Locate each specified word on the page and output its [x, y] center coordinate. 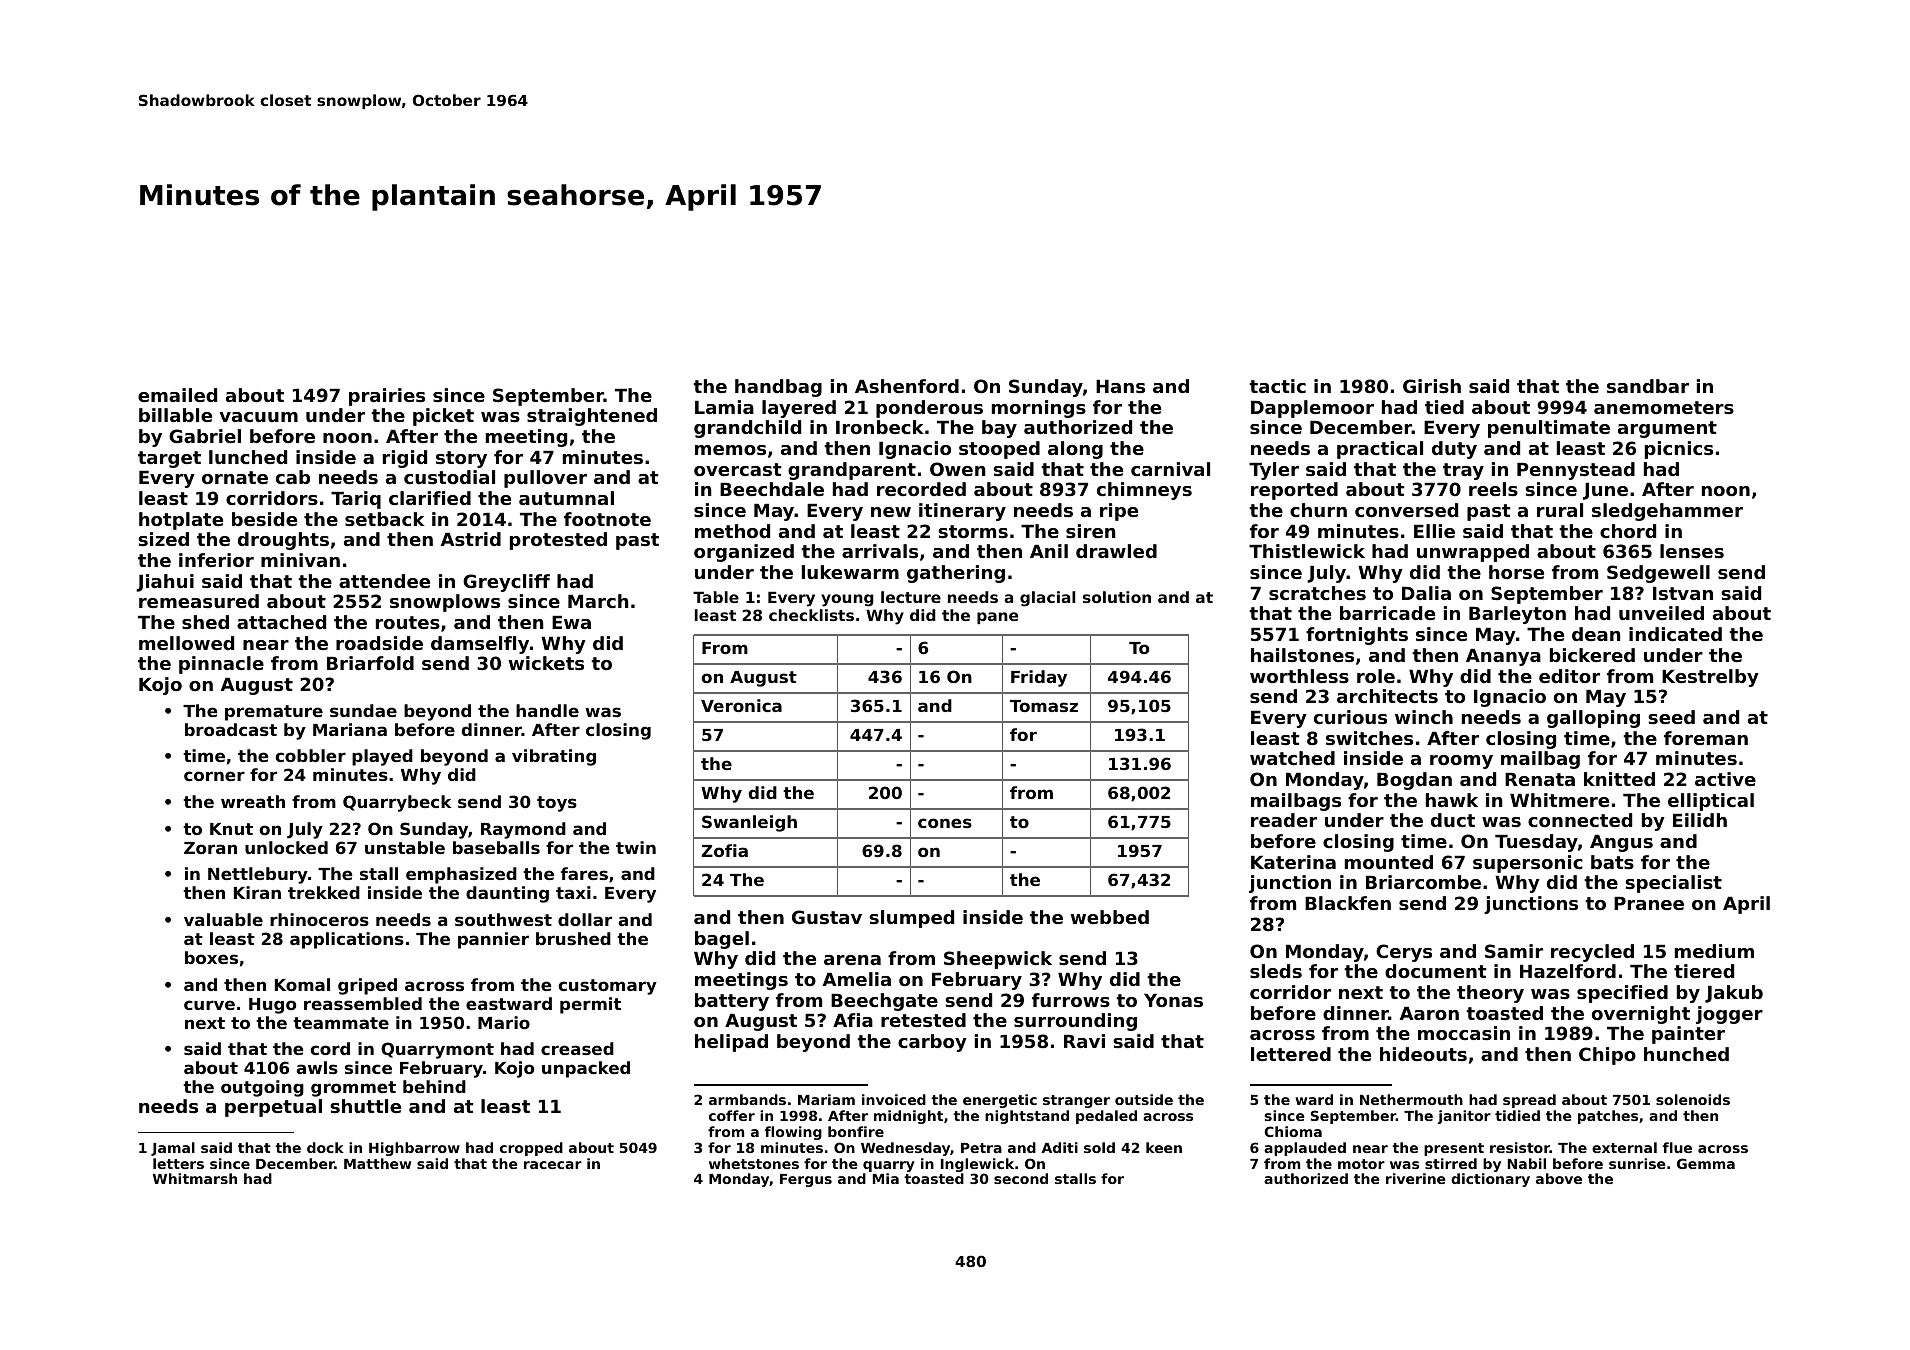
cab [293, 477]
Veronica [741, 705]
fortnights [1357, 636]
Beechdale [772, 489]
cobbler [310, 755]
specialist [1673, 884]
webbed [1110, 917]
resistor [1520, 1147]
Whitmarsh [195, 1178]
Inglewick [977, 1165]
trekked [324, 892]
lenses [1692, 551]
